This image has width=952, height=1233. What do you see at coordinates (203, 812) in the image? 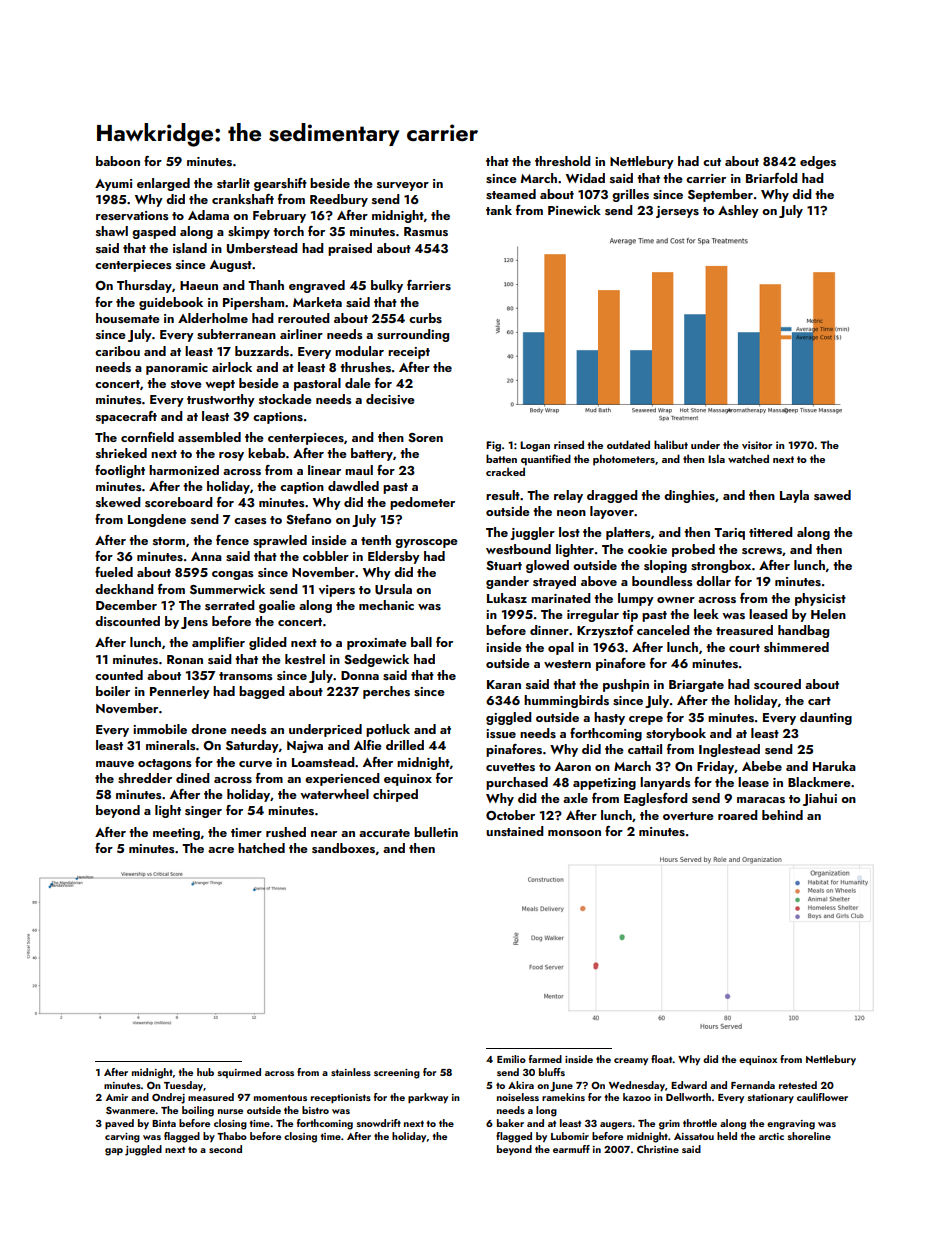
I see `singer` at bounding box center [203, 812].
